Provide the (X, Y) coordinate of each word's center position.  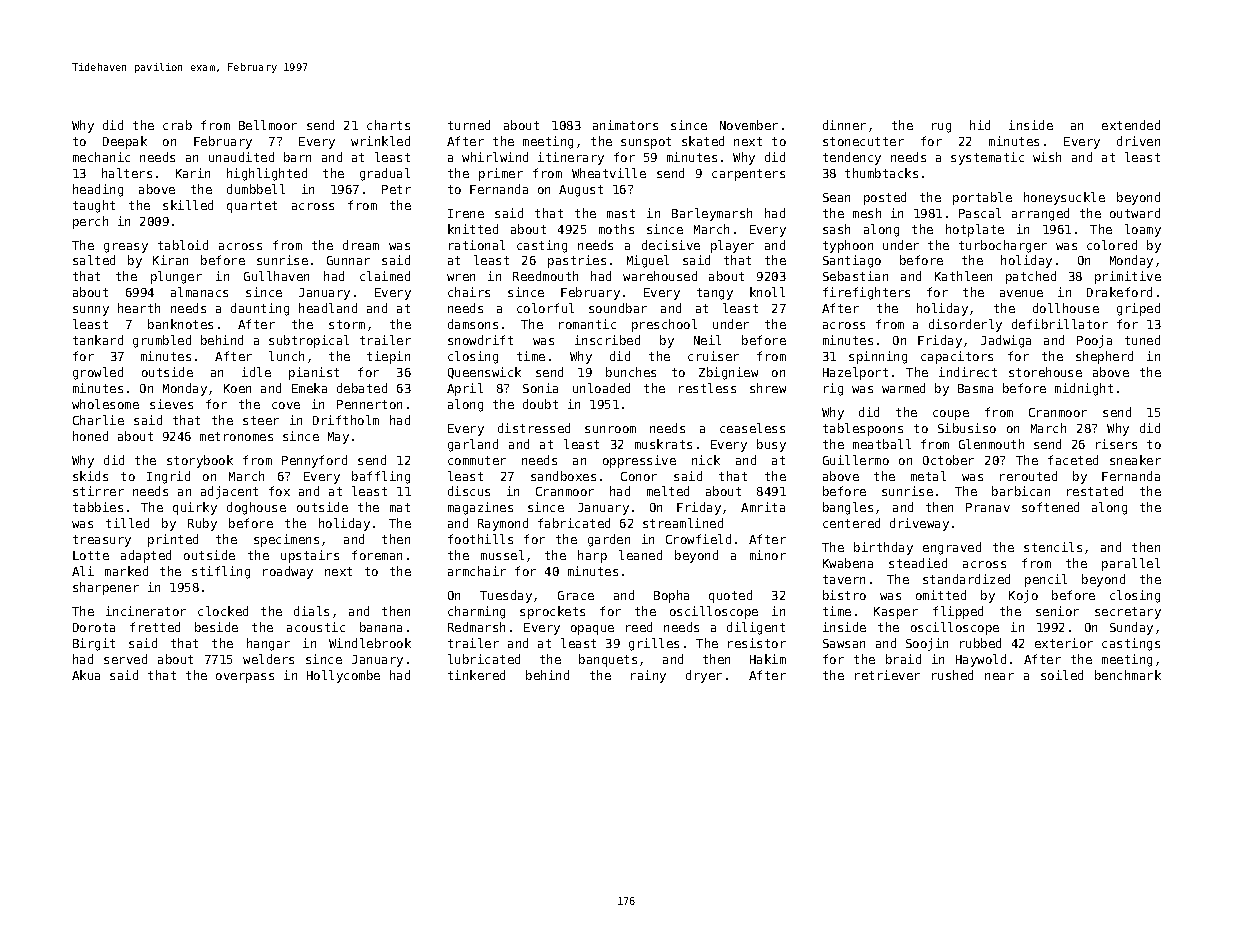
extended (1131, 125)
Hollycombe (343, 676)
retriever (887, 675)
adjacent (229, 492)
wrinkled (380, 141)
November (749, 125)
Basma (975, 388)
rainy (648, 676)
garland (473, 445)
